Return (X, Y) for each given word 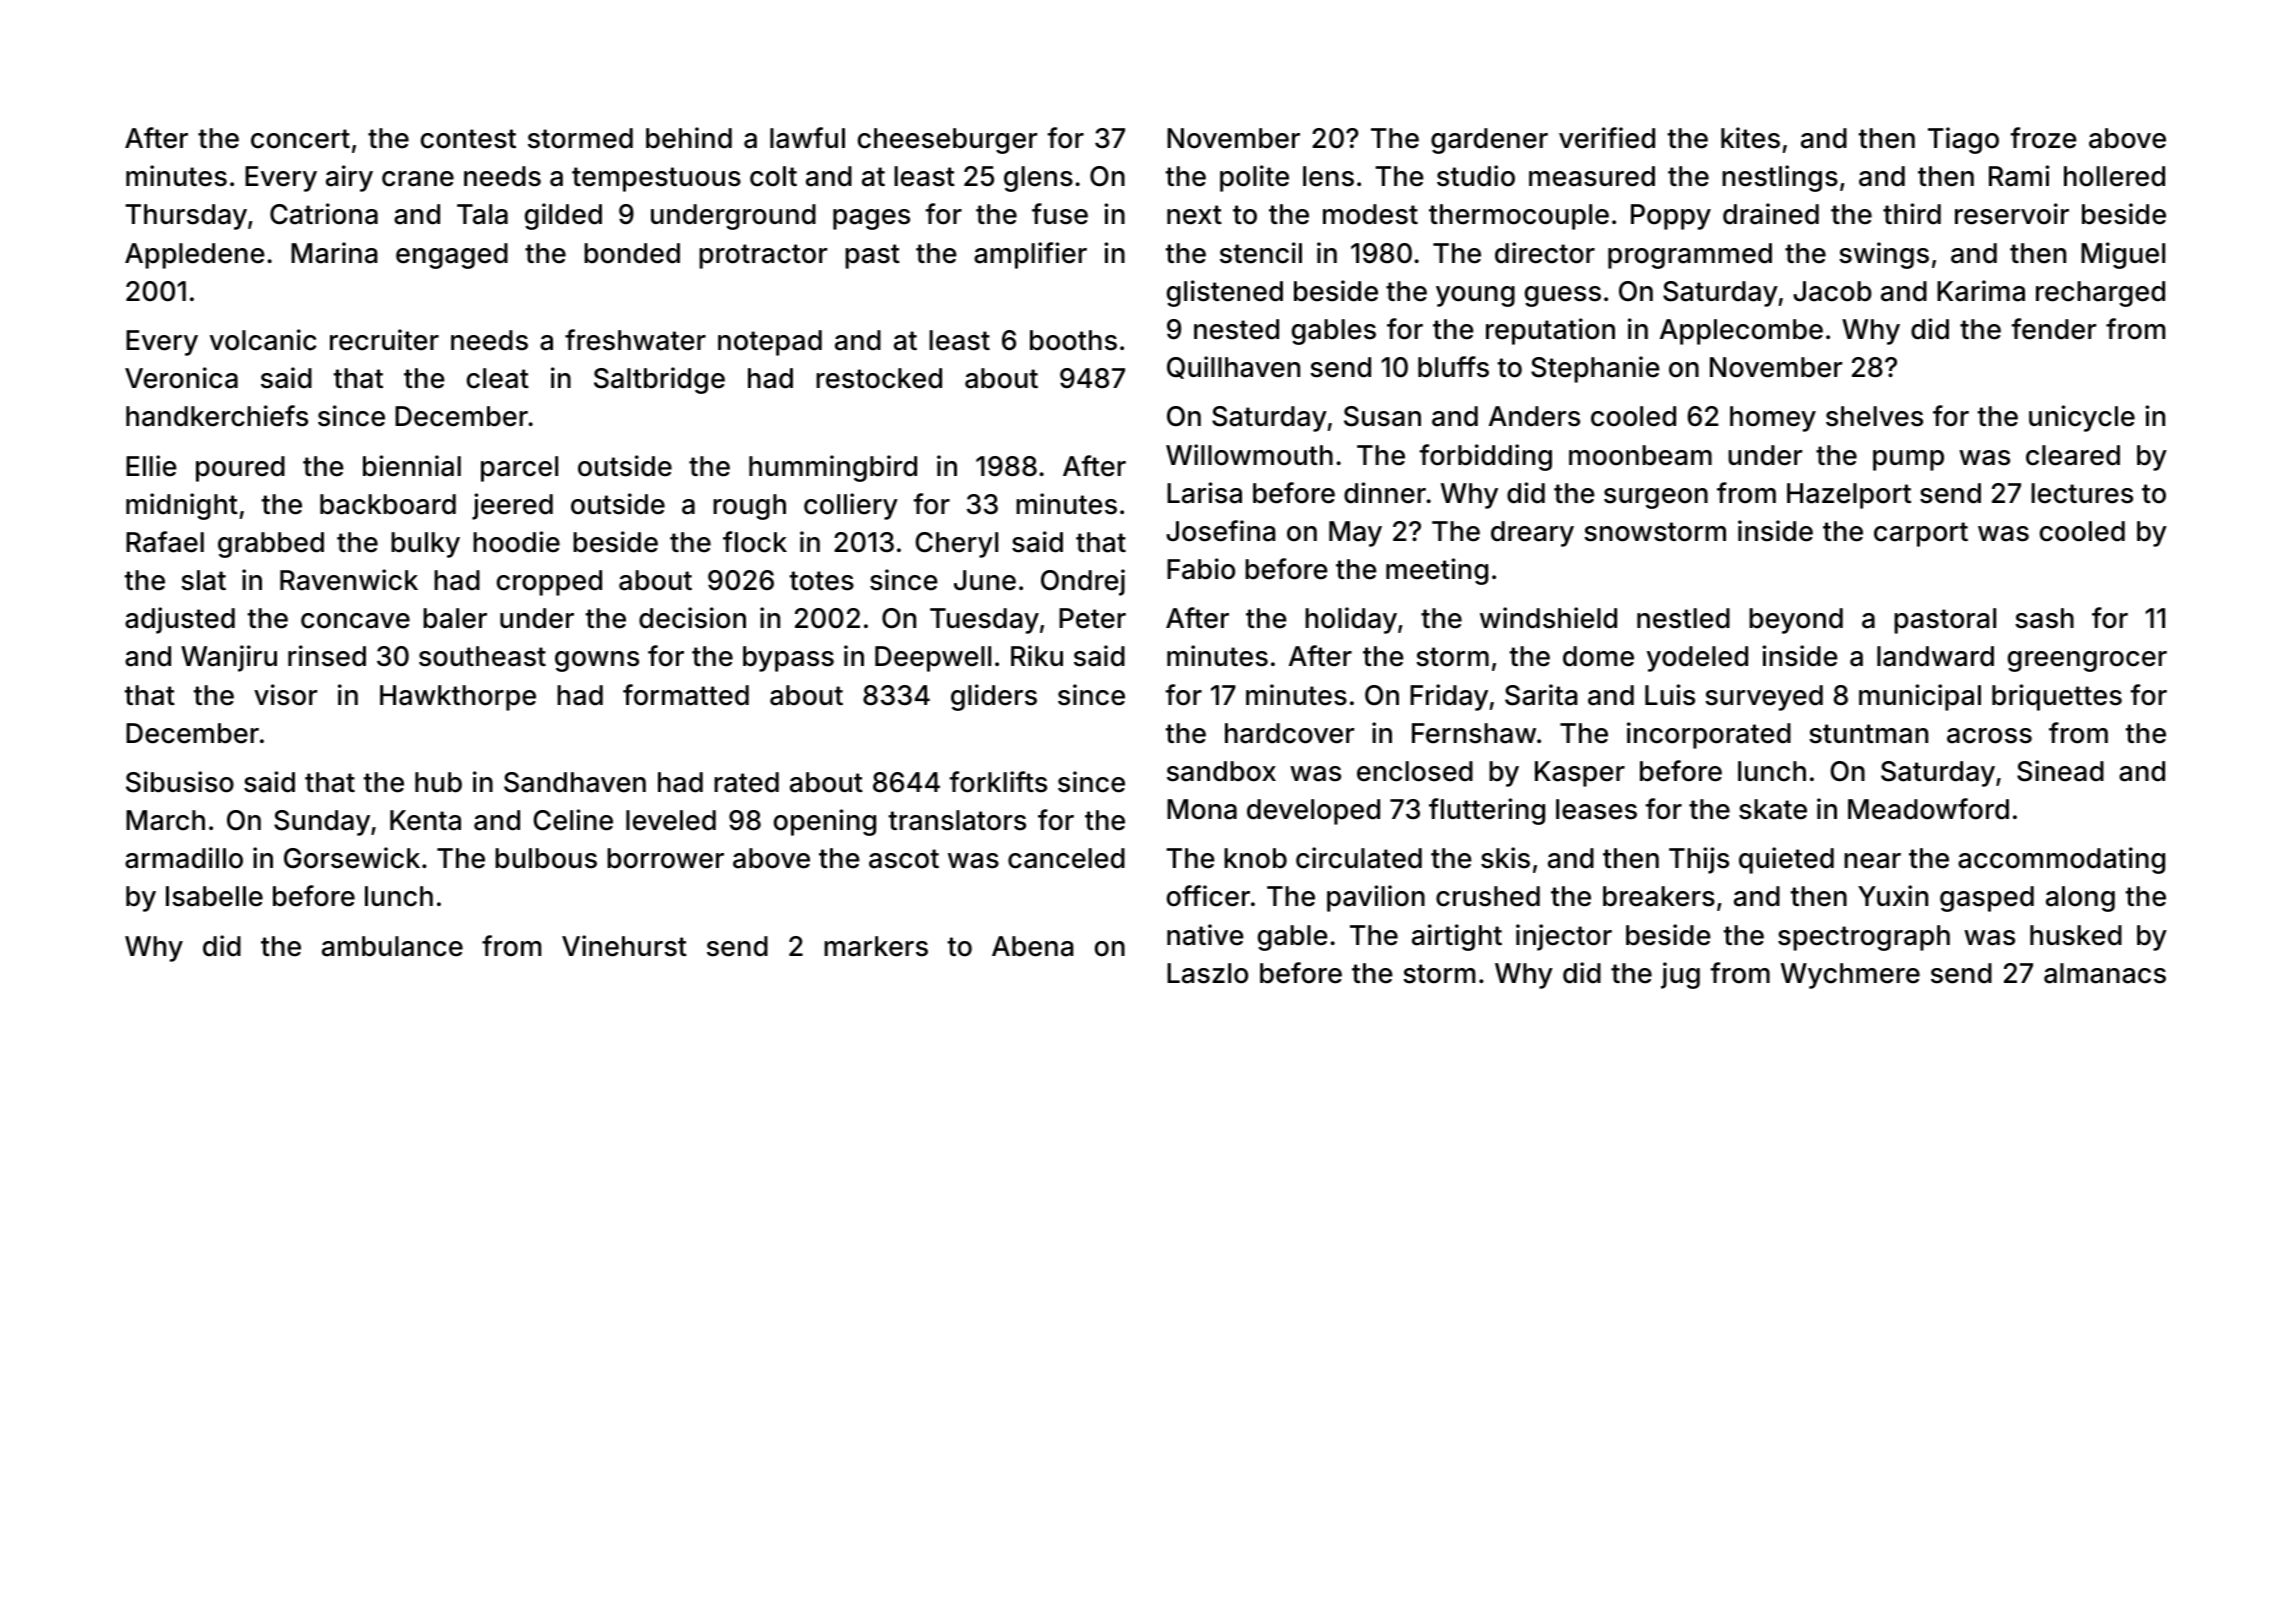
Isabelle (214, 896)
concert (300, 139)
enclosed (1415, 771)
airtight (1457, 937)
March (165, 820)
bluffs (1453, 367)
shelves (1874, 416)
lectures (2082, 493)
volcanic (263, 340)
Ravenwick (349, 580)
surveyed (1764, 698)
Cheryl (957, 545)
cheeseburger (947, 141)
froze (2044, 138)
